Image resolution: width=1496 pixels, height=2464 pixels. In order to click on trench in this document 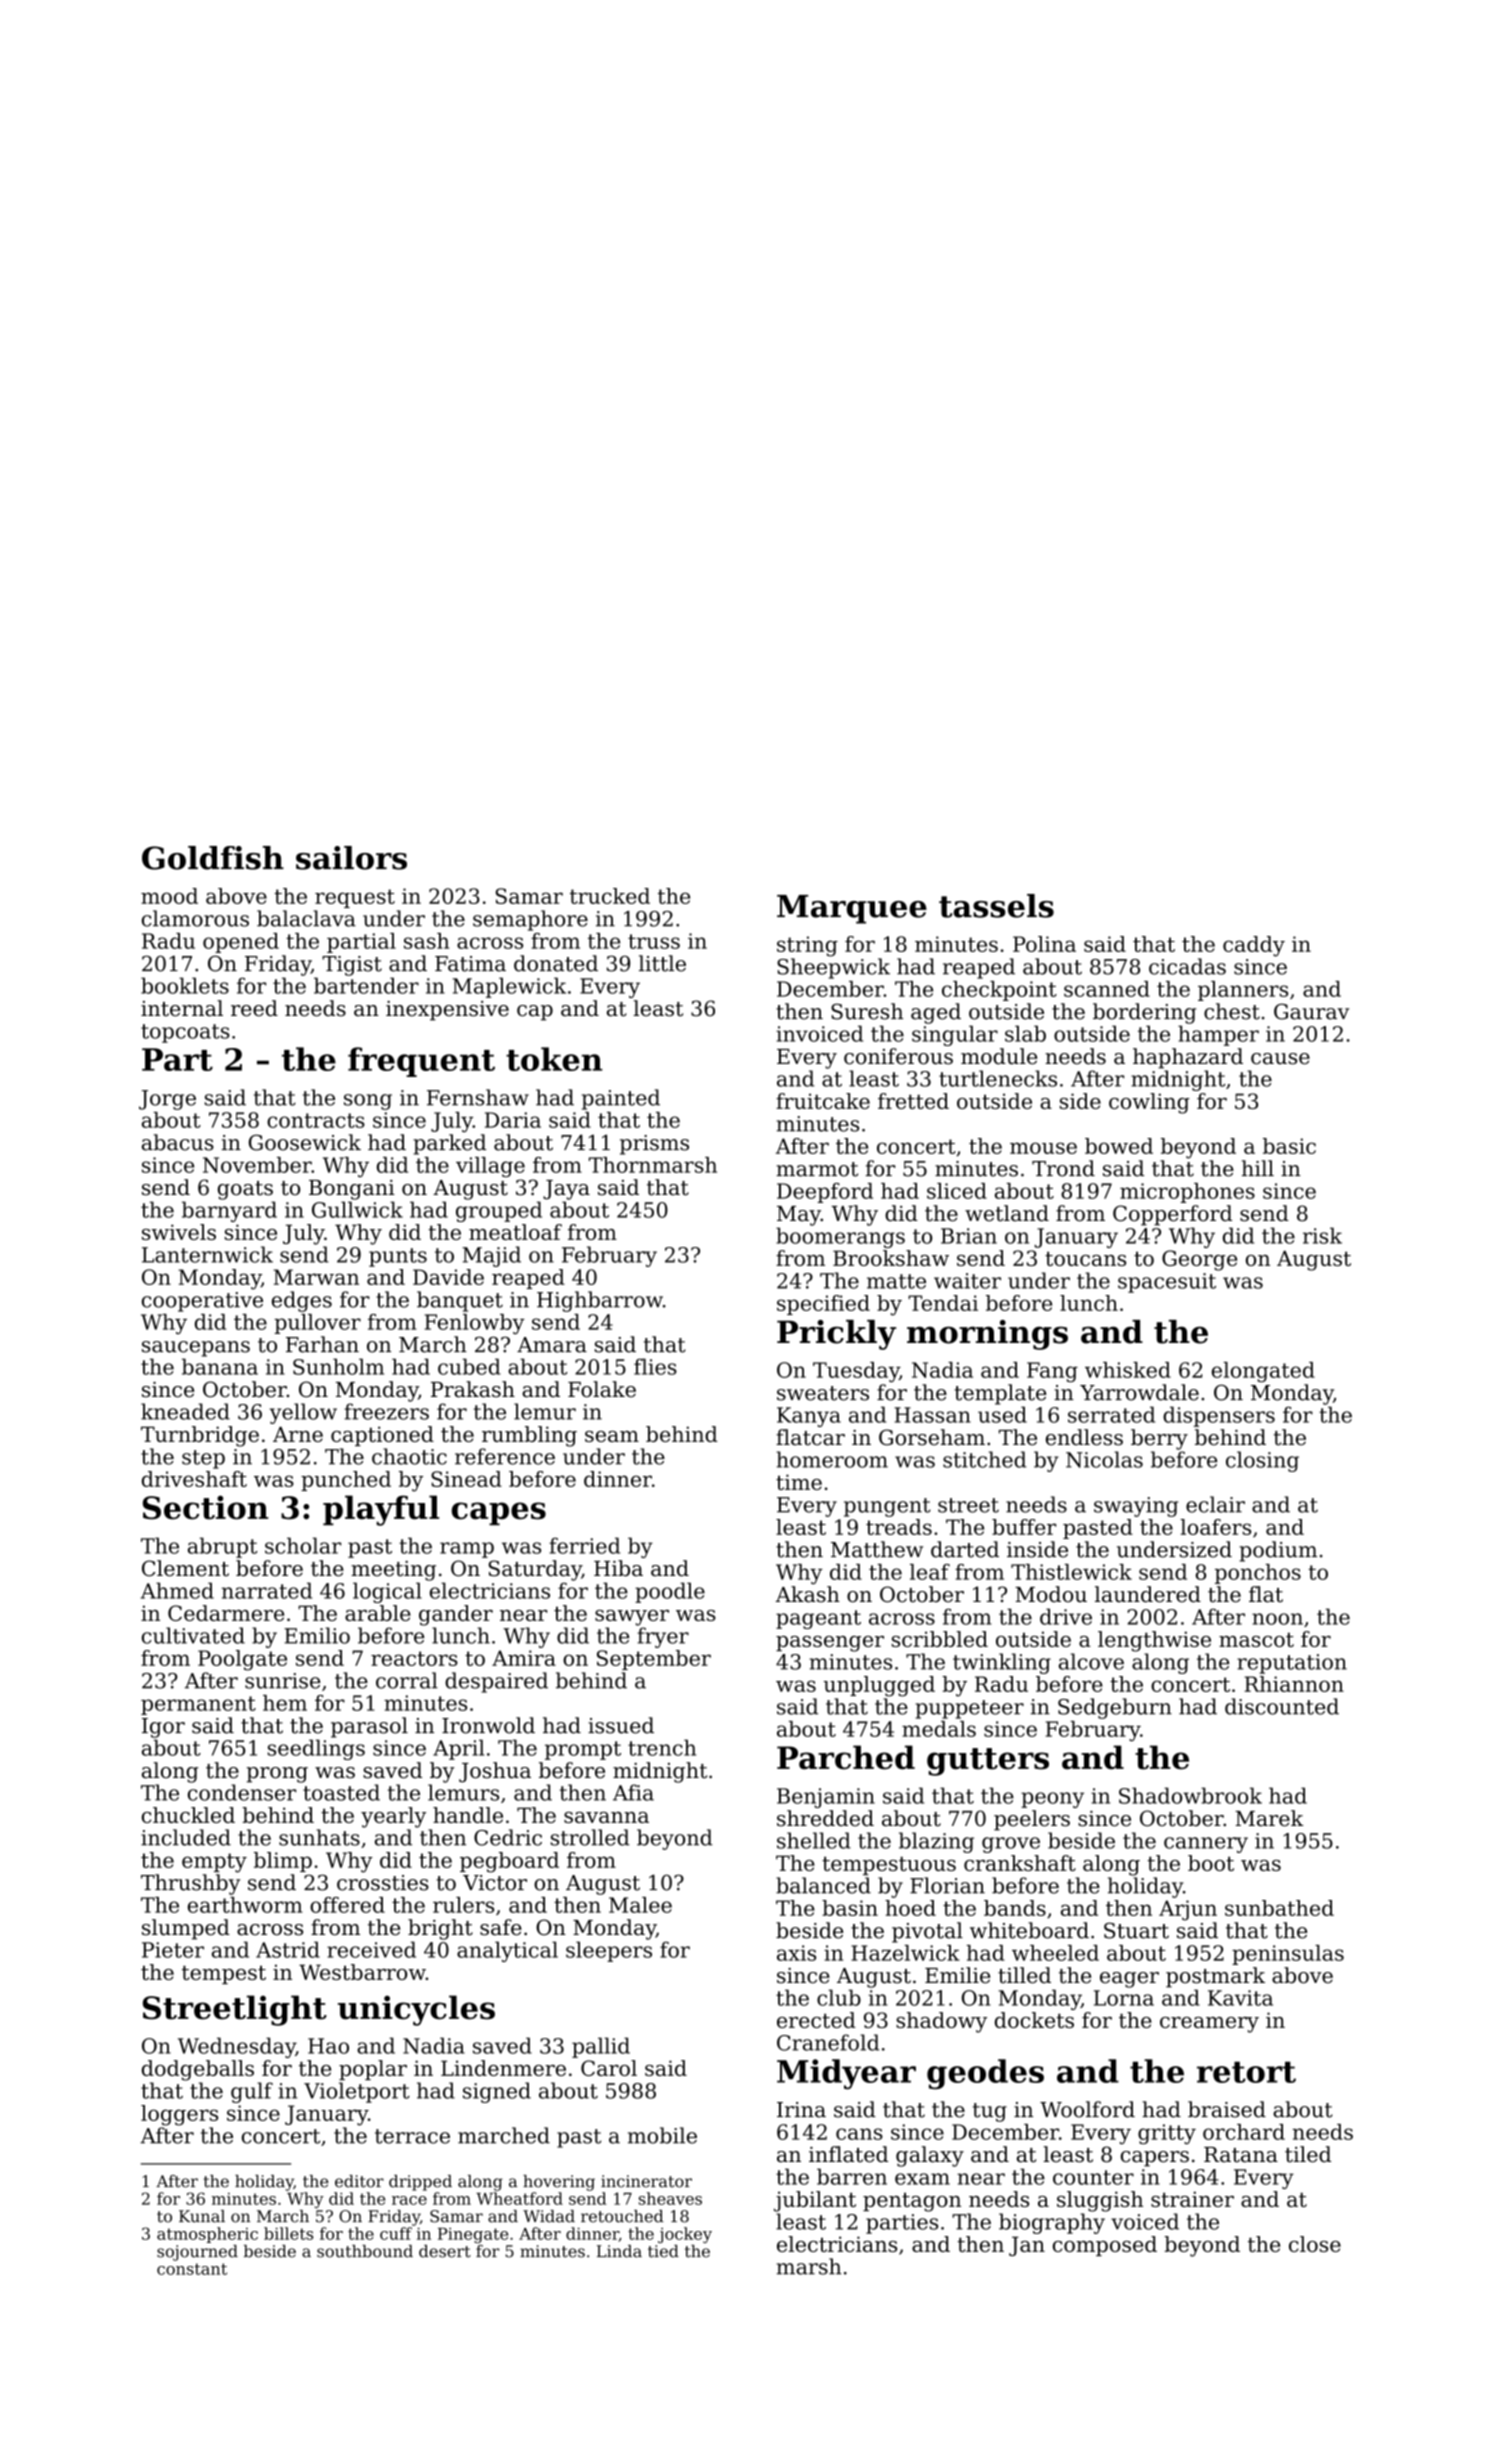, I will do `click(662, 1747)`.
